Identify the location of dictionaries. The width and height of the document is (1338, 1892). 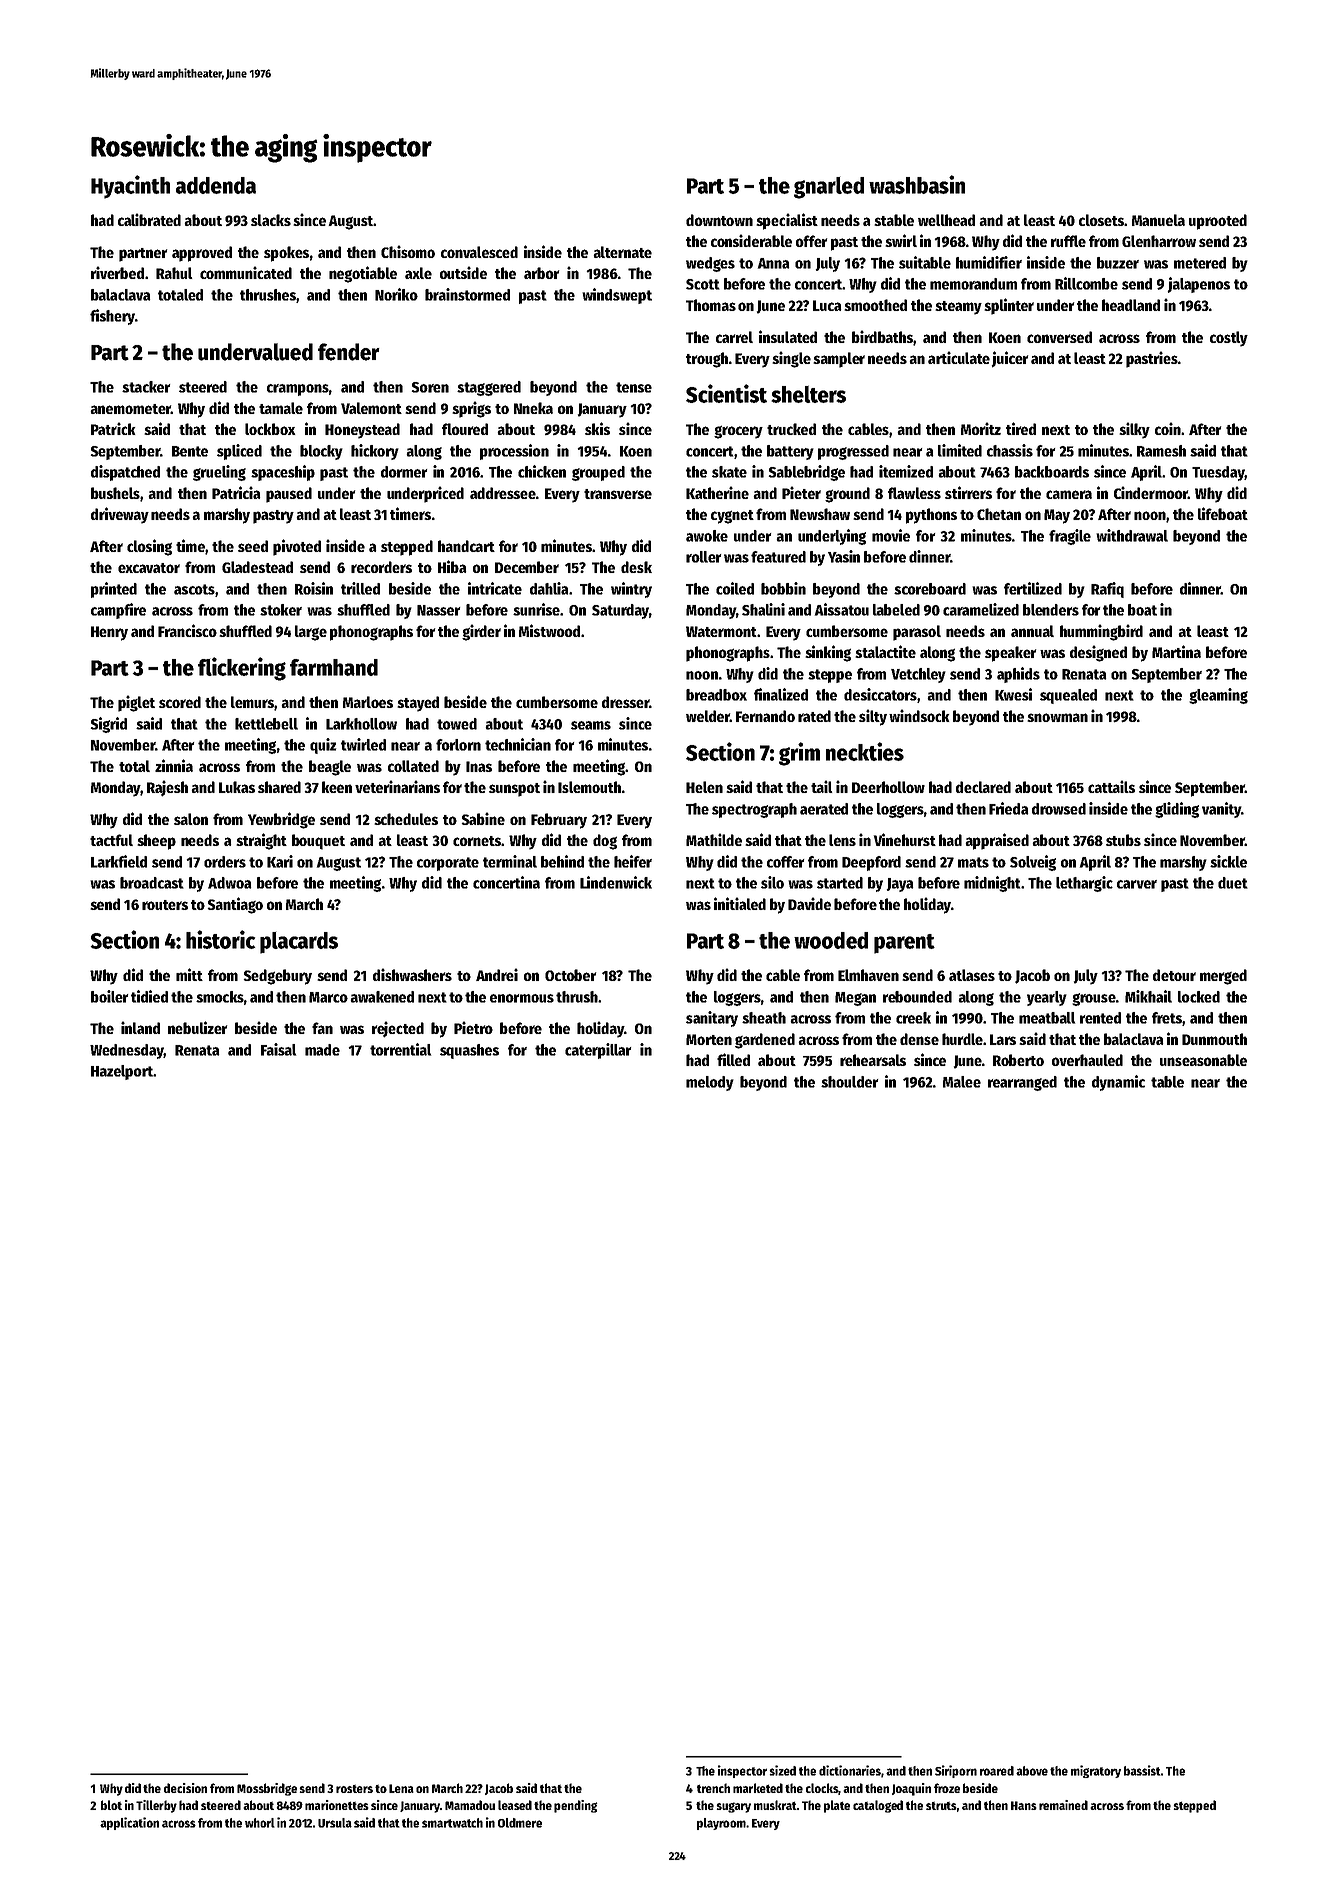
(850, 1770).
